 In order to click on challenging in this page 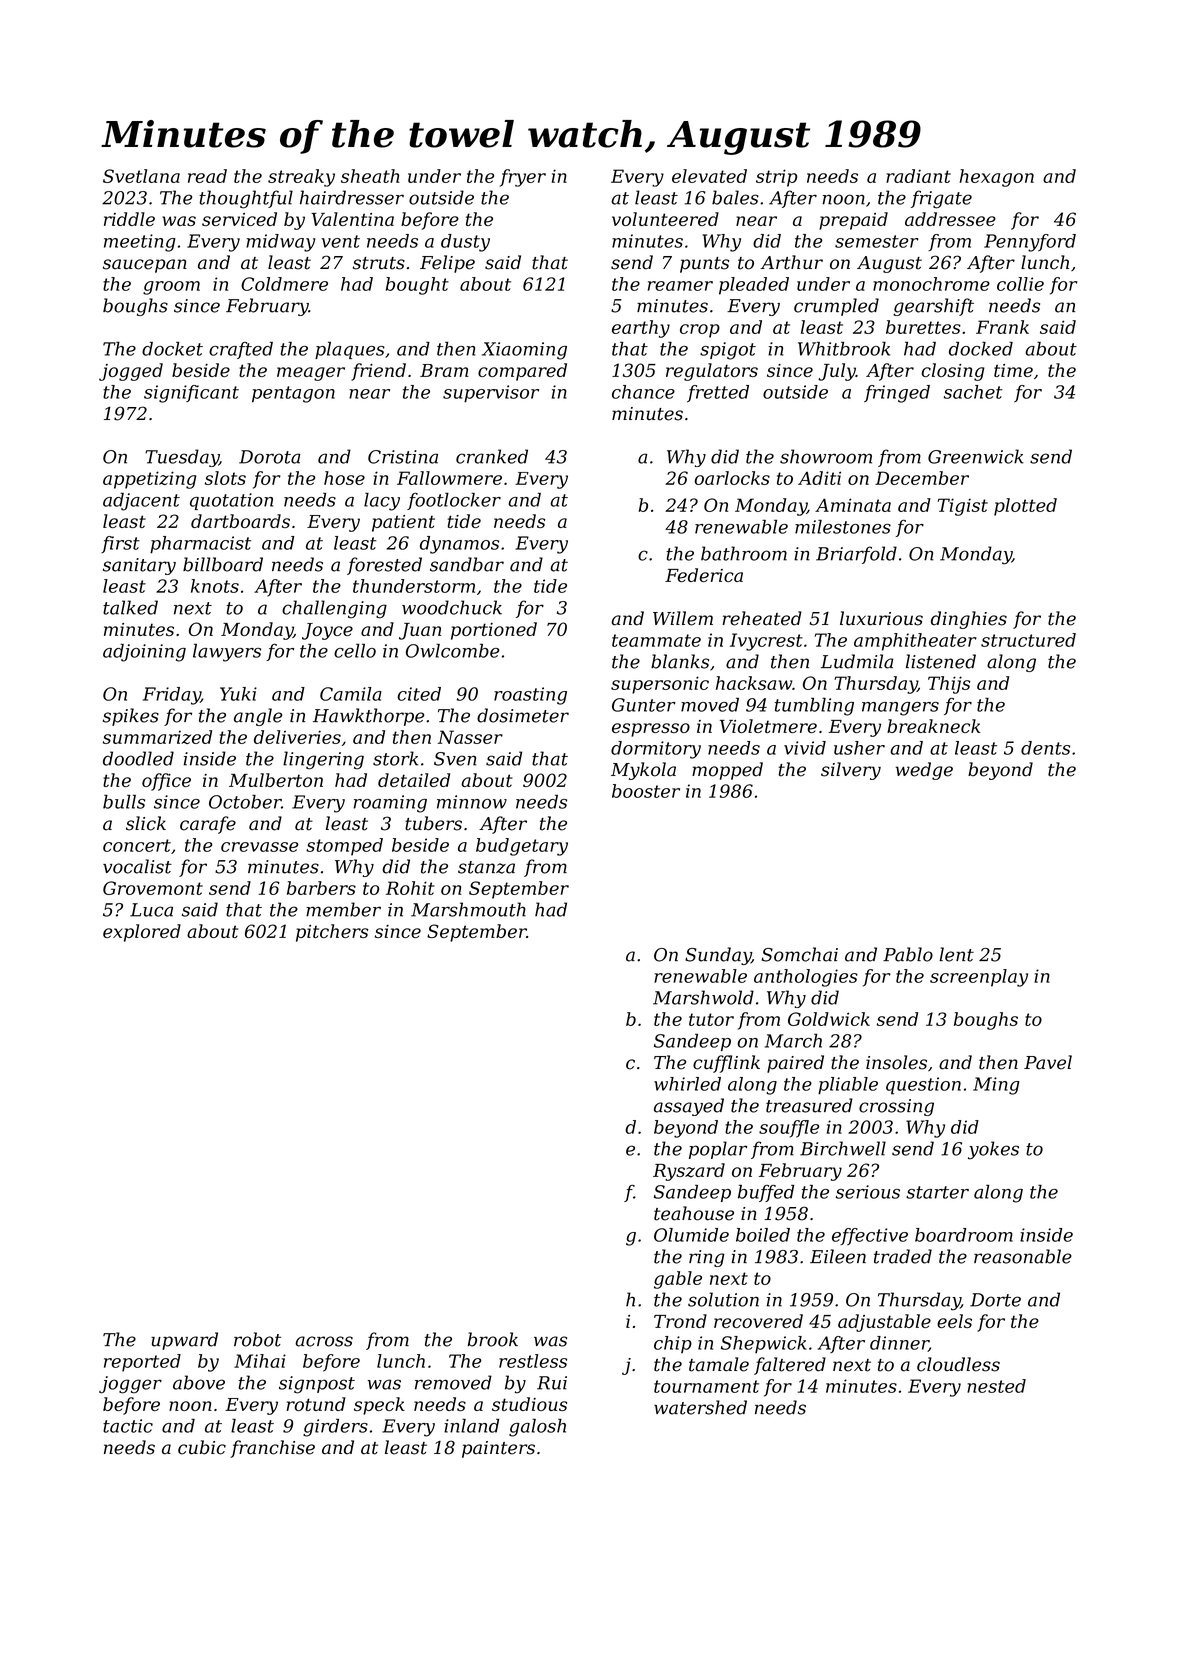, I will do `click(334, 609)`.
